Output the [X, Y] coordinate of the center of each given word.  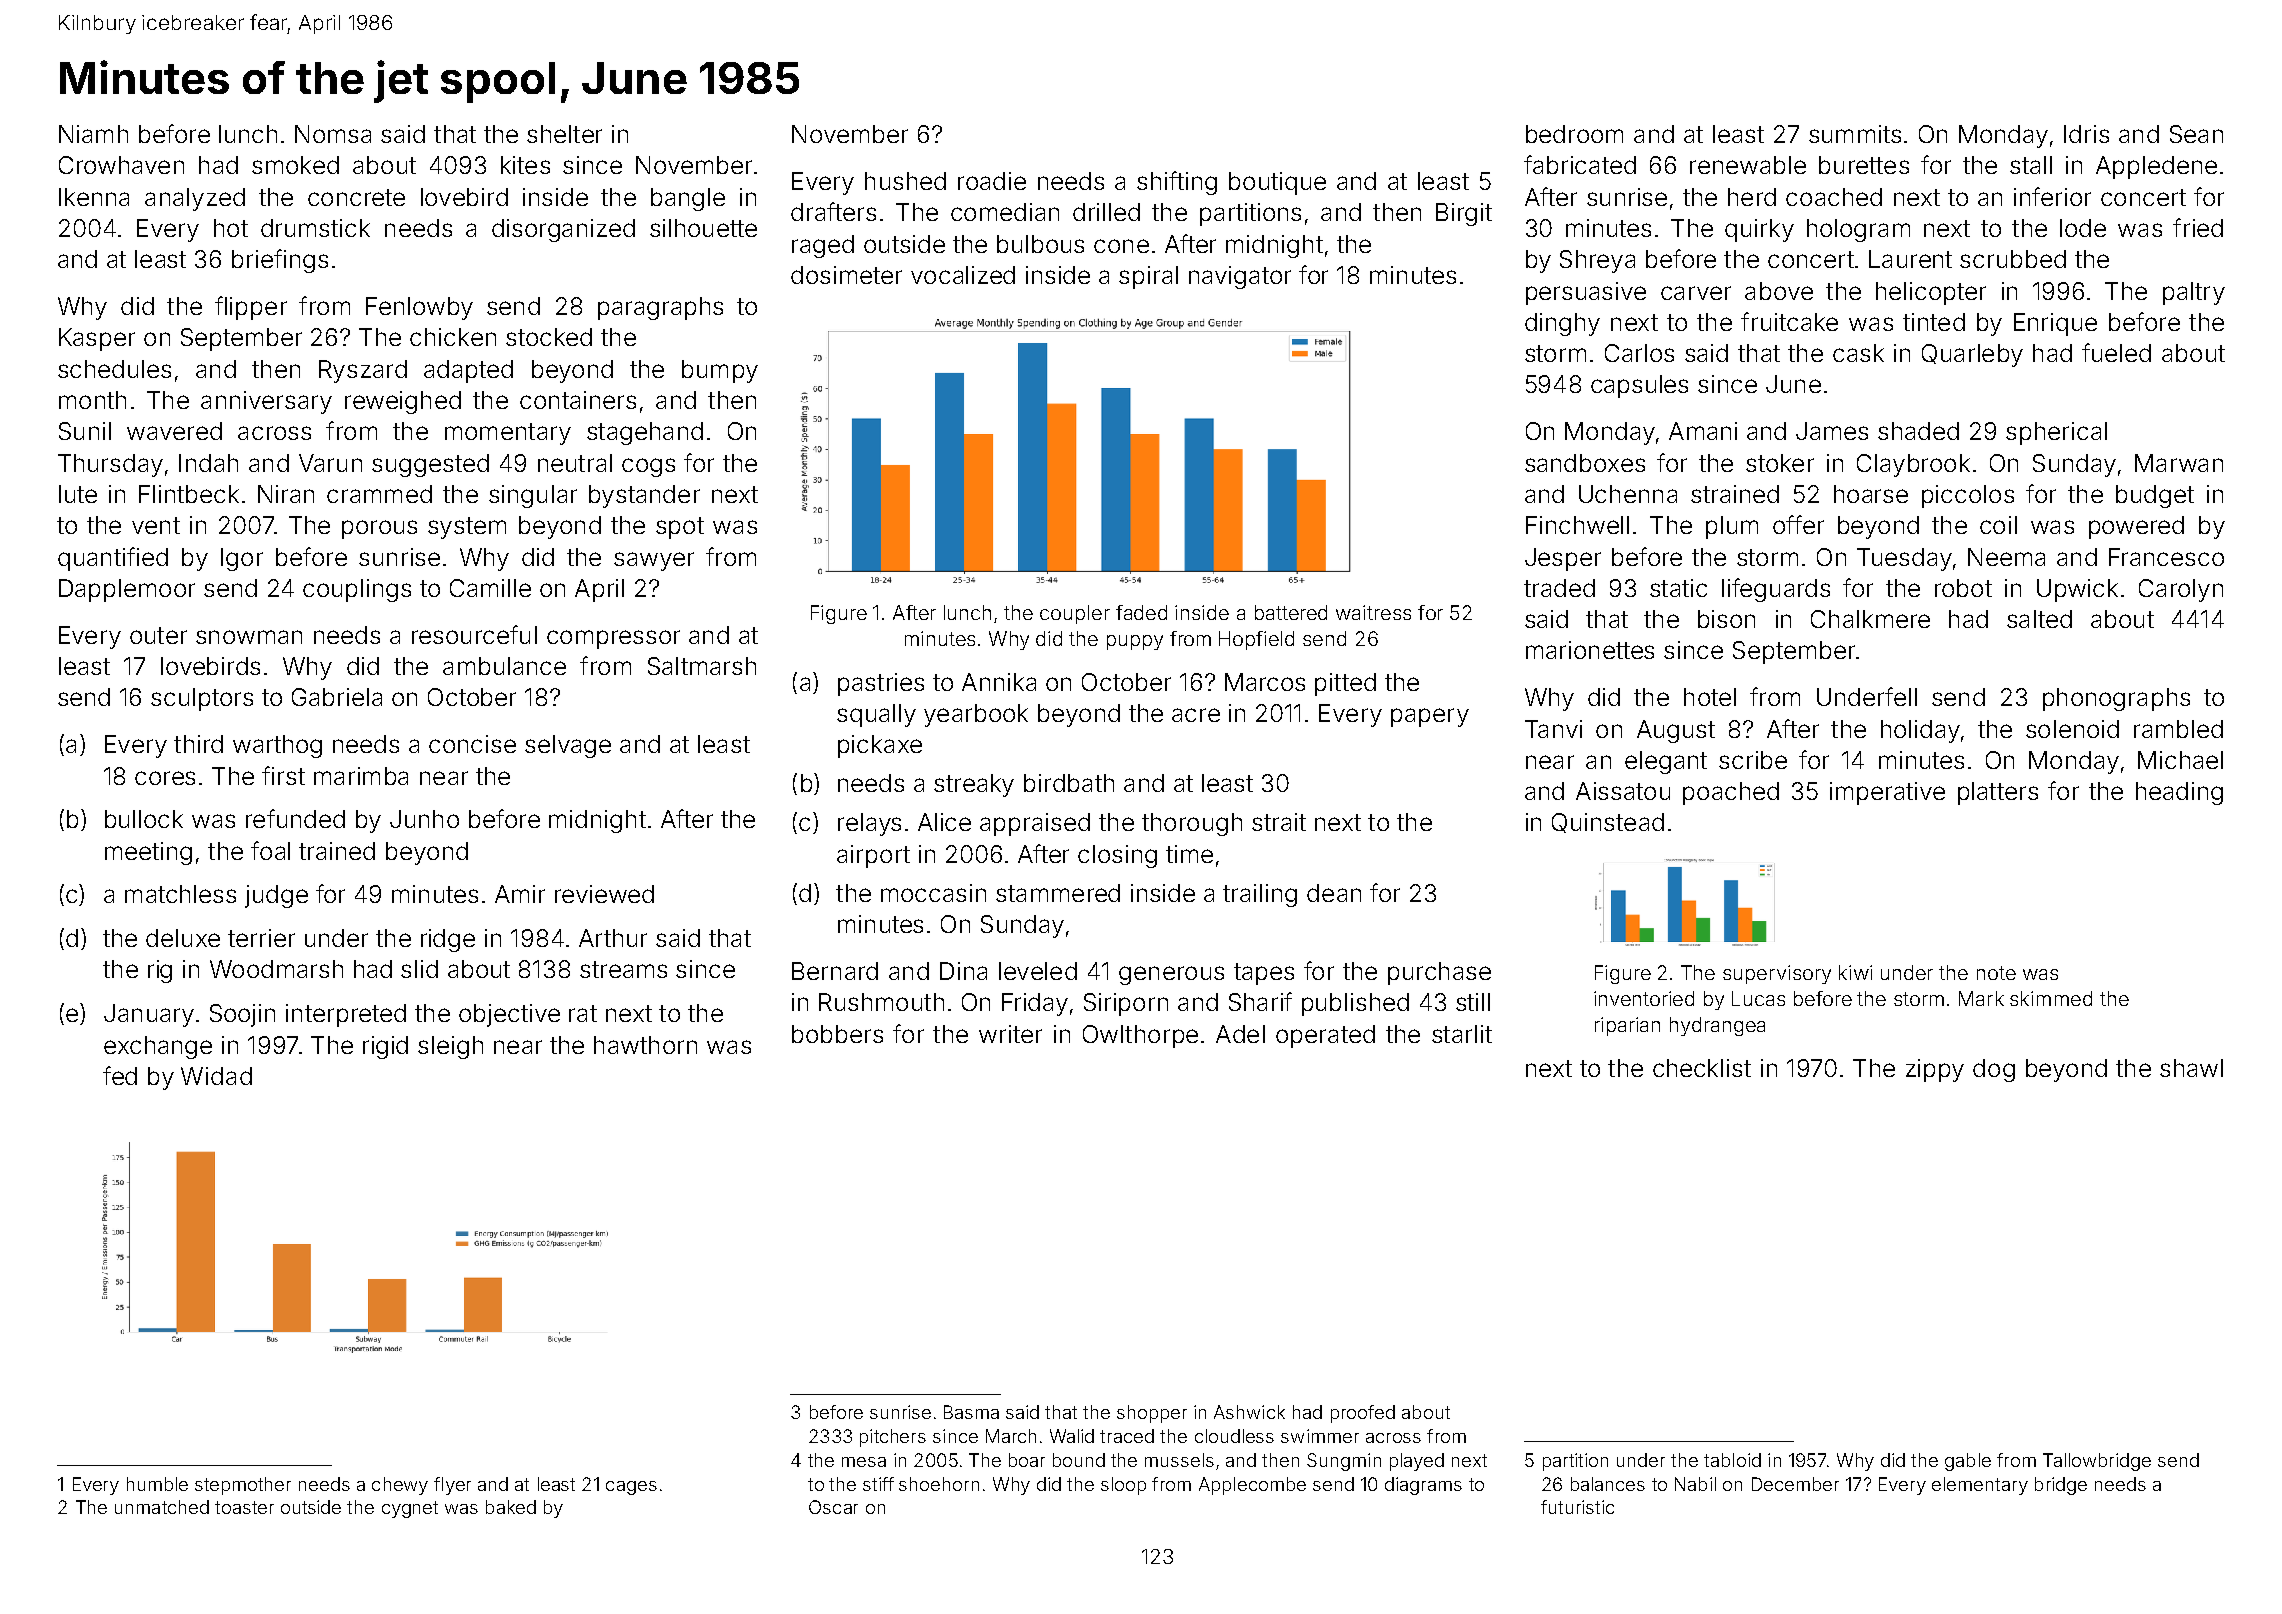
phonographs [2116, 699]
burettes [1864, 165]
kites [525, 165]
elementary [1980, 1486]
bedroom [1574, 134]
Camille [490, 588]
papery [1430, 717]
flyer [452, 1486]
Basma [971, 1412]
